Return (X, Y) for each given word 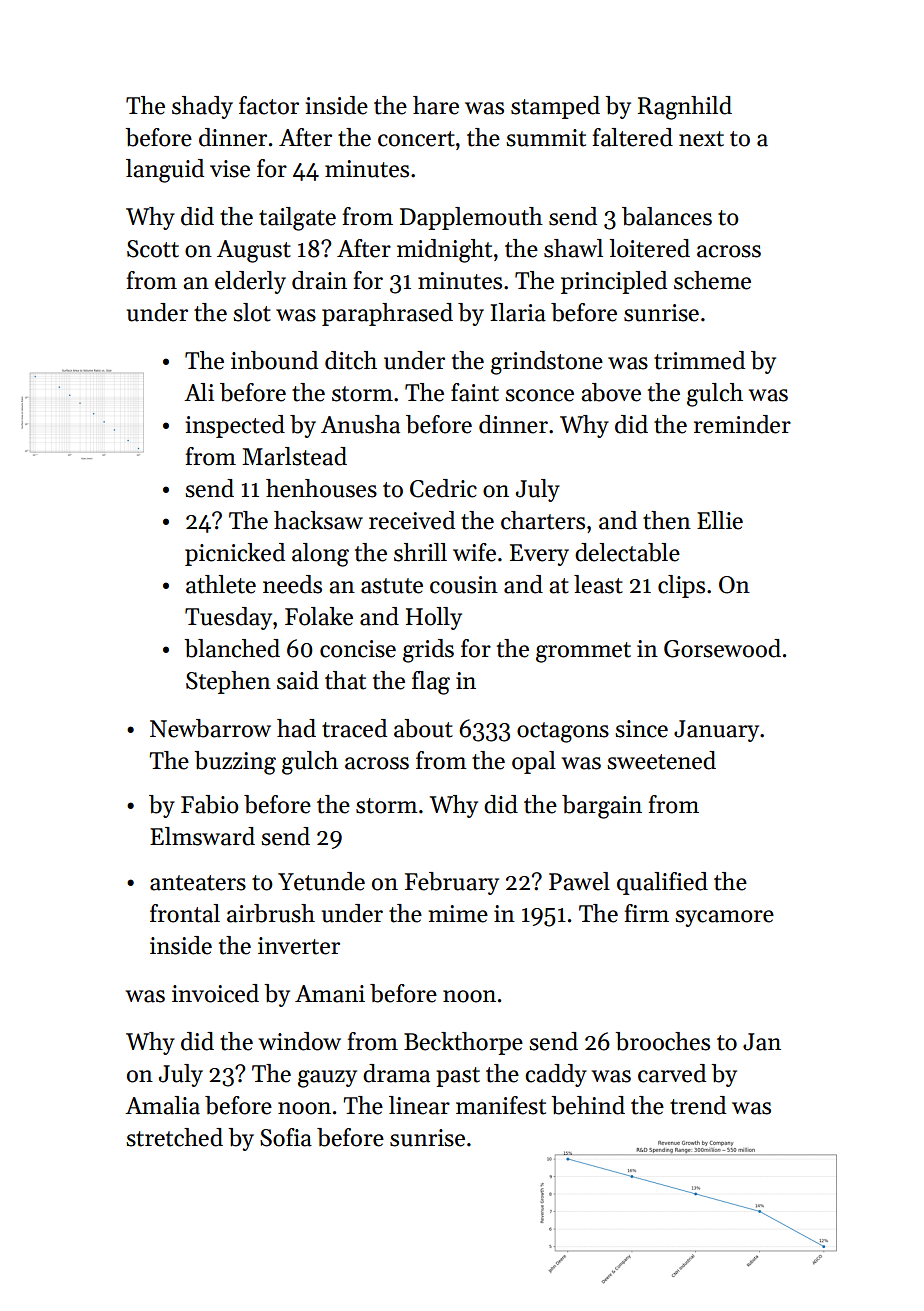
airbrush (271, 913)
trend (698, 1105)
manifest (501, 1105)
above (611, 392)
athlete (221, 584)
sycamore (724, 918)
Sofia (286, 1137)
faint (475, 392)
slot (252, 312)
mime (458, 914)
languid (165, 171)
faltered (633, 137)
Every (539, 555)
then (667, 520)
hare (436, 105)
